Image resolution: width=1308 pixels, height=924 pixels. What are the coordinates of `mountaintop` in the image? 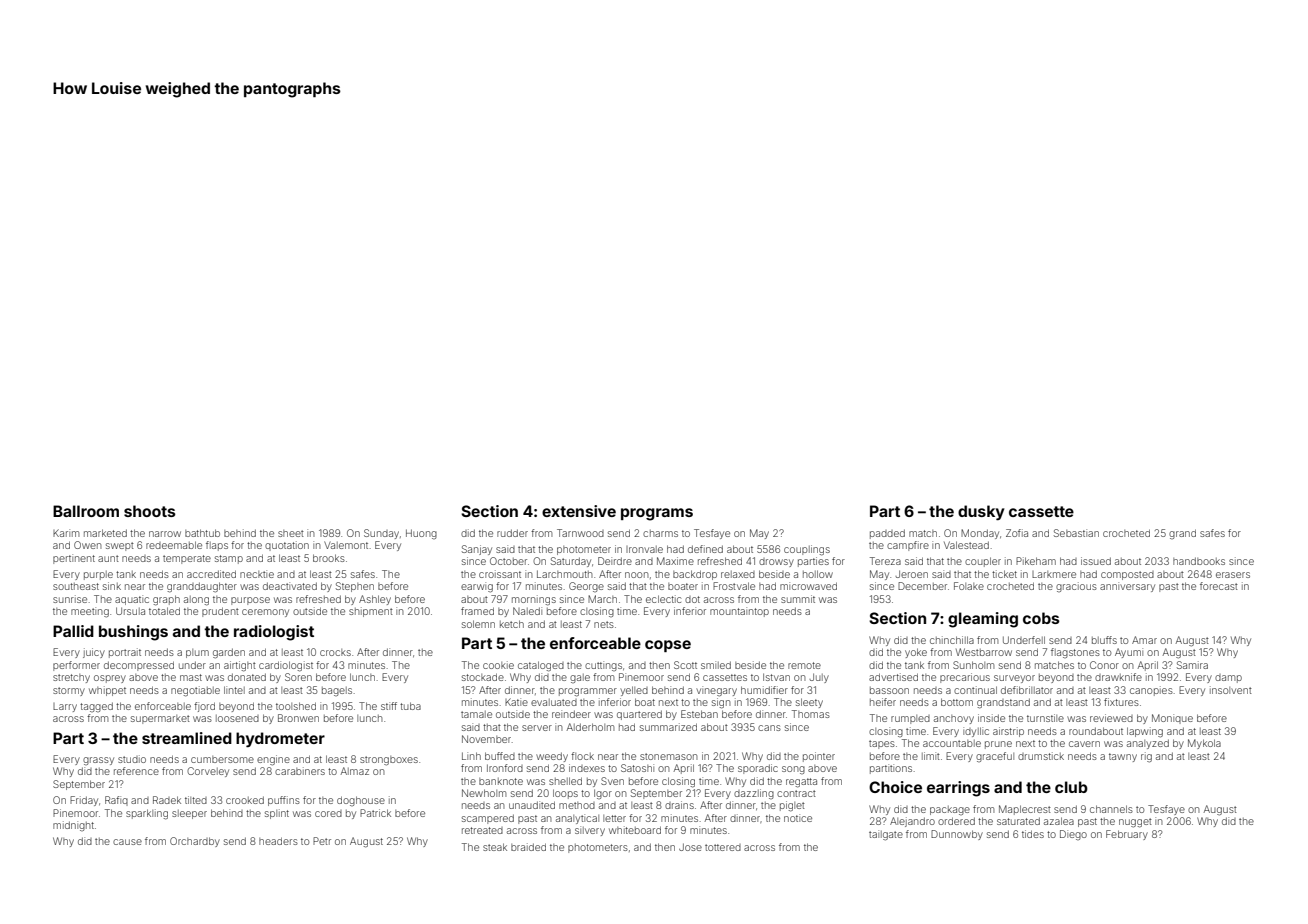 It's located at (739, 612).
